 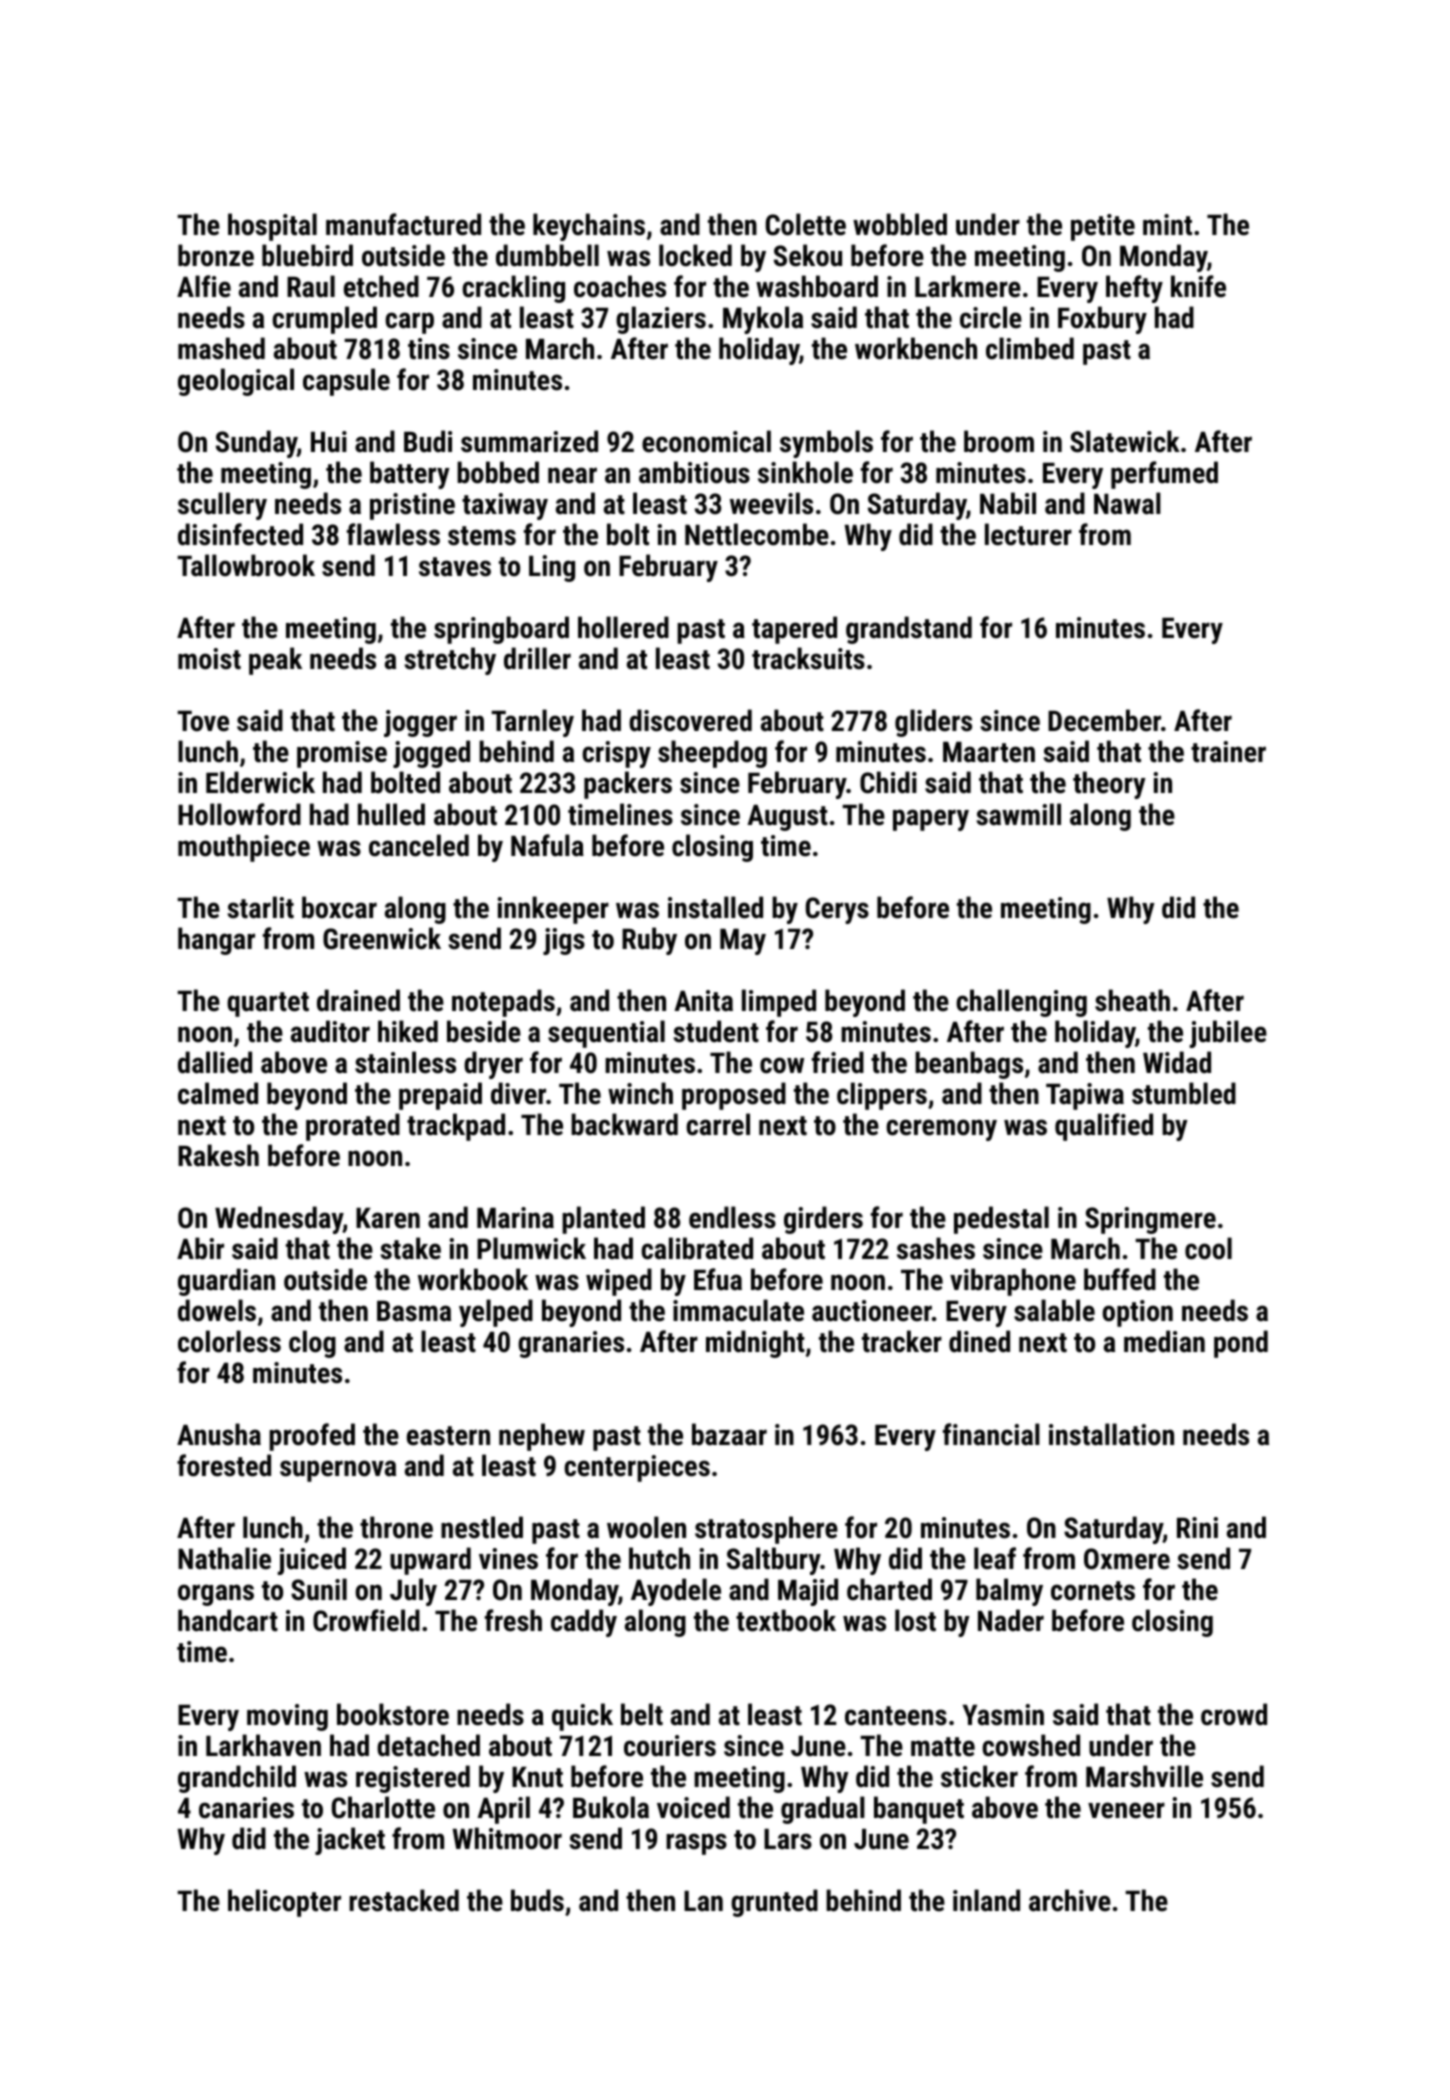 I want to click on stratosphere, so click(x=766, y=1530).
